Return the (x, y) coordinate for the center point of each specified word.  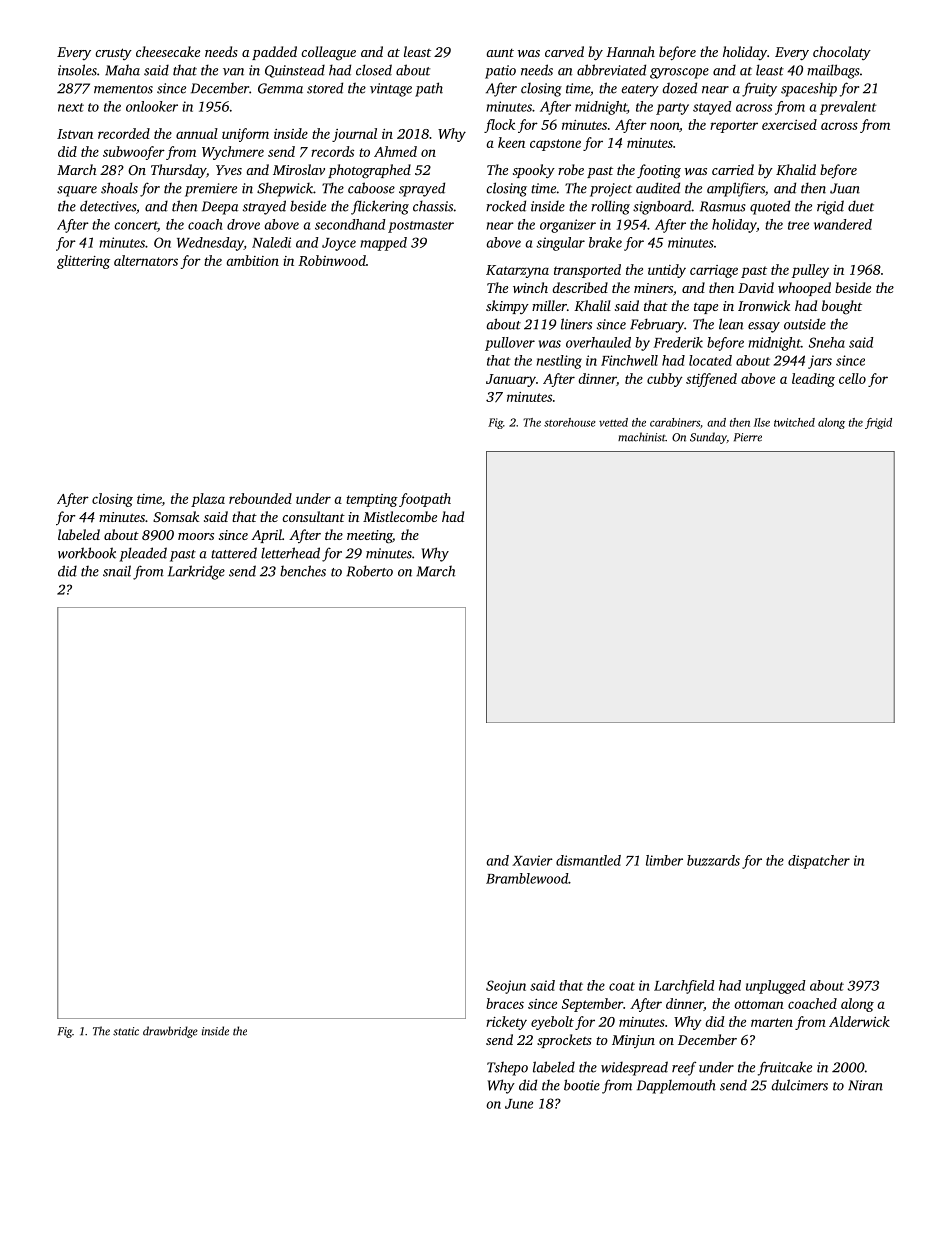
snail (117, 571)
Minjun (633, 1041)
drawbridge (170, 1032)
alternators (146, 260)
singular (560, 244)
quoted (770, 207)
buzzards (713, 860)
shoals (119, 188)
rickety (506, 1023)
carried (733, 169)
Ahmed (395, 151)
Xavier (532, 860)
